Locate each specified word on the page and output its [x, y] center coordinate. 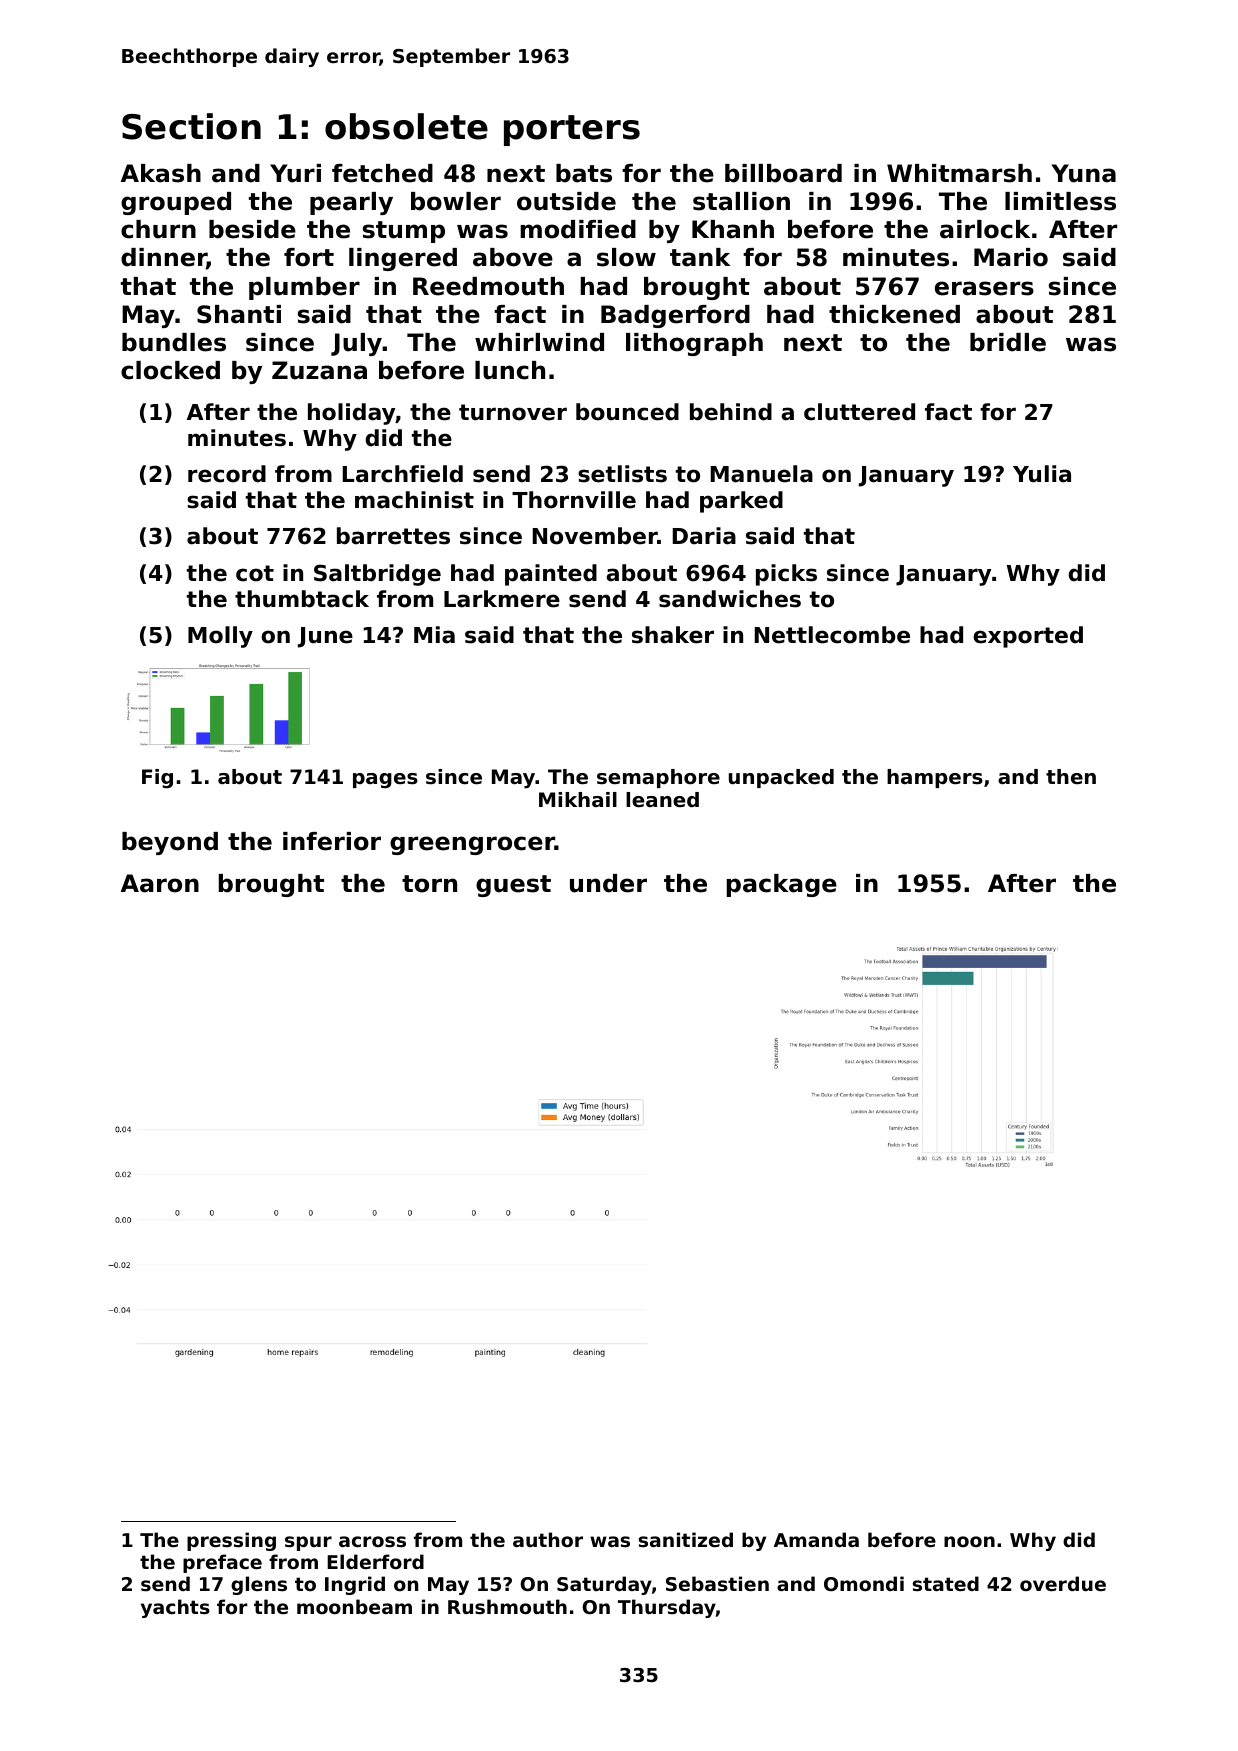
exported [1028, 637]
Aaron [160, 883]
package [782, 885]
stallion [741, 201]
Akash [161, 173]
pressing [231, 1541]
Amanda [816, 1539]
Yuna [1083, 173]
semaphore [658, 778]
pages [385, 781]
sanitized [686, 1540]
